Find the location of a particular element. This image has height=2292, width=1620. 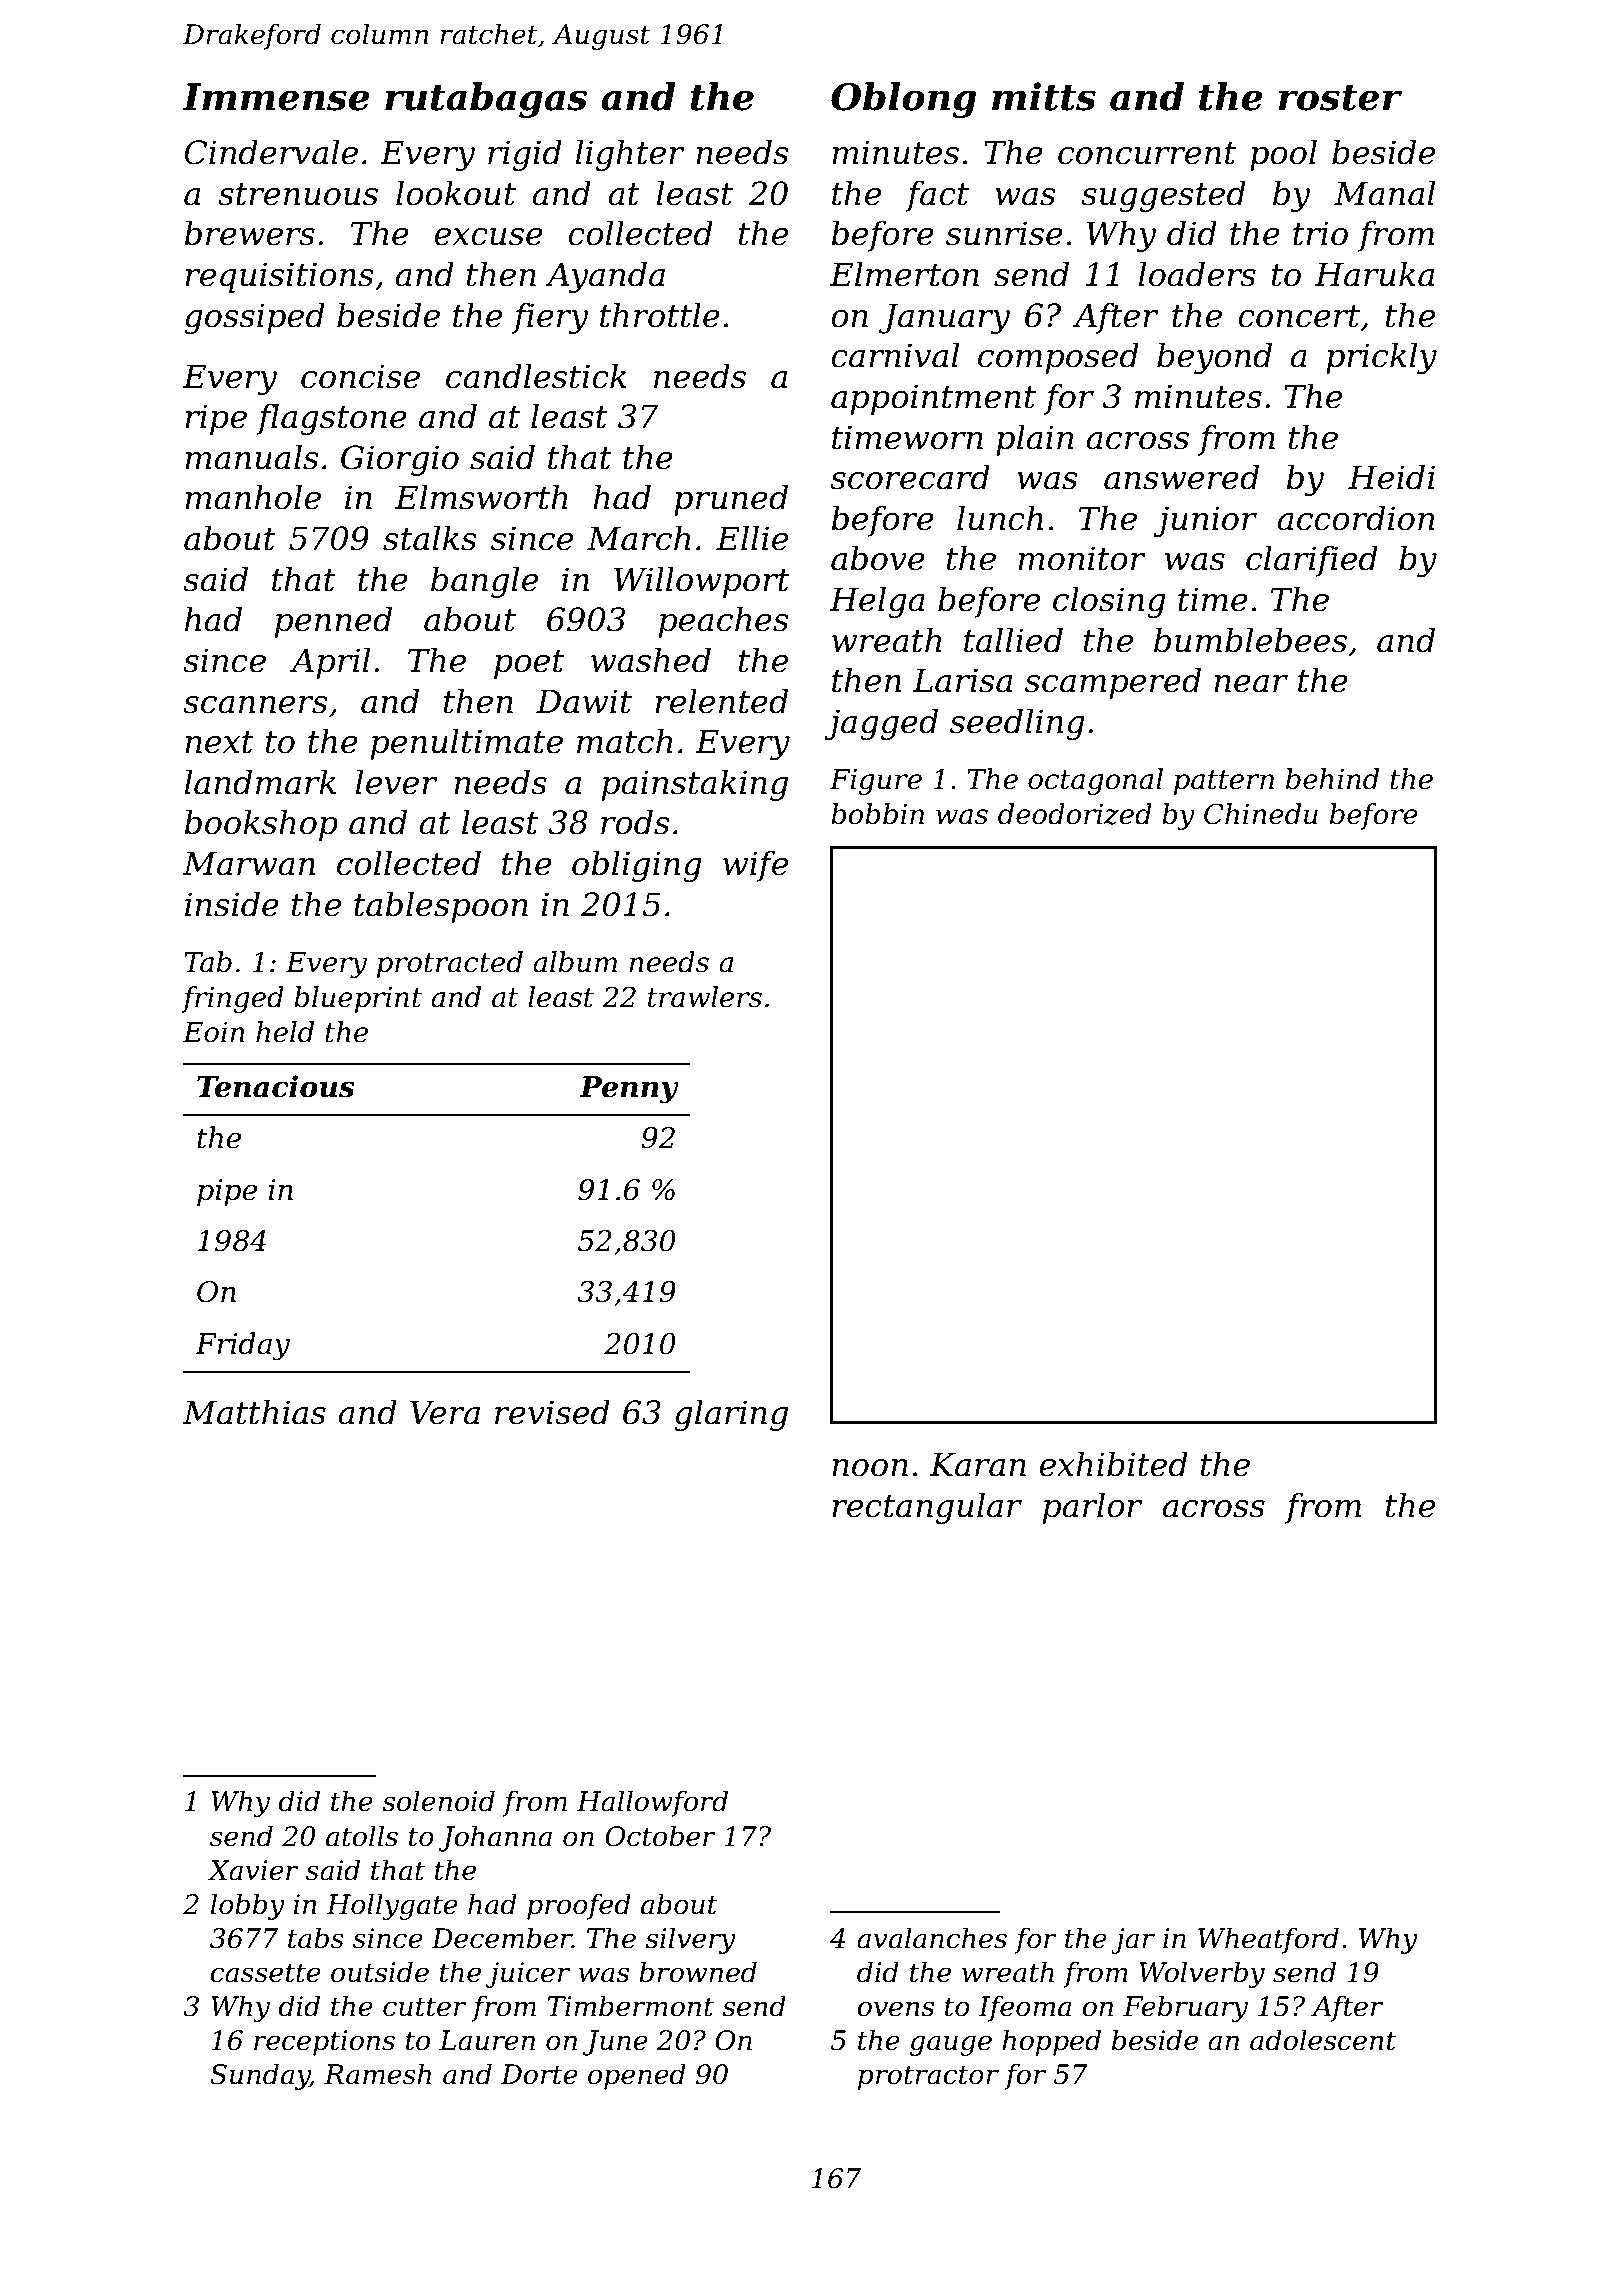

Hallowford is located at coordinates (652, 1803).
